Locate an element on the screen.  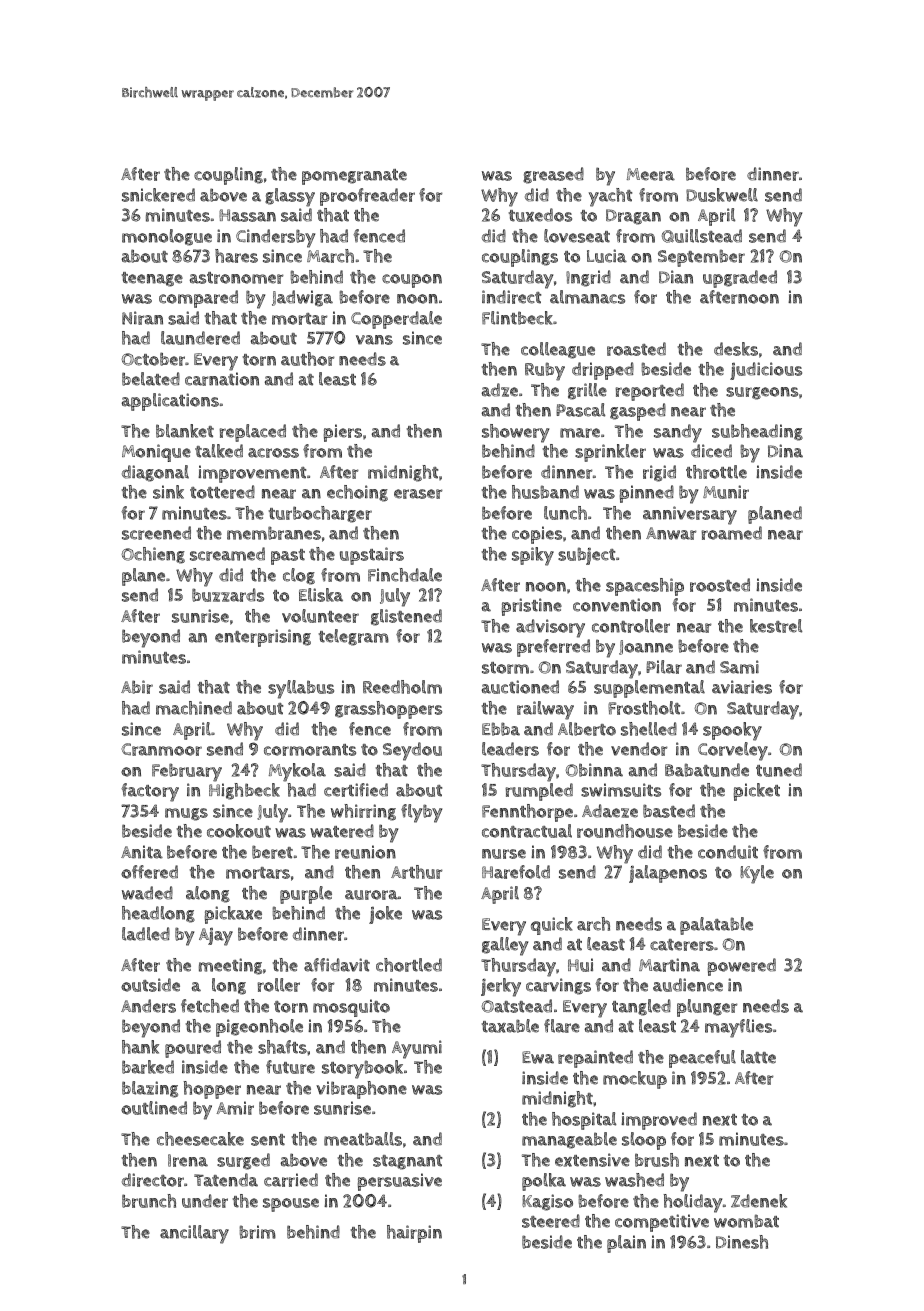
Anwar is located at coordinates (671, 533).
